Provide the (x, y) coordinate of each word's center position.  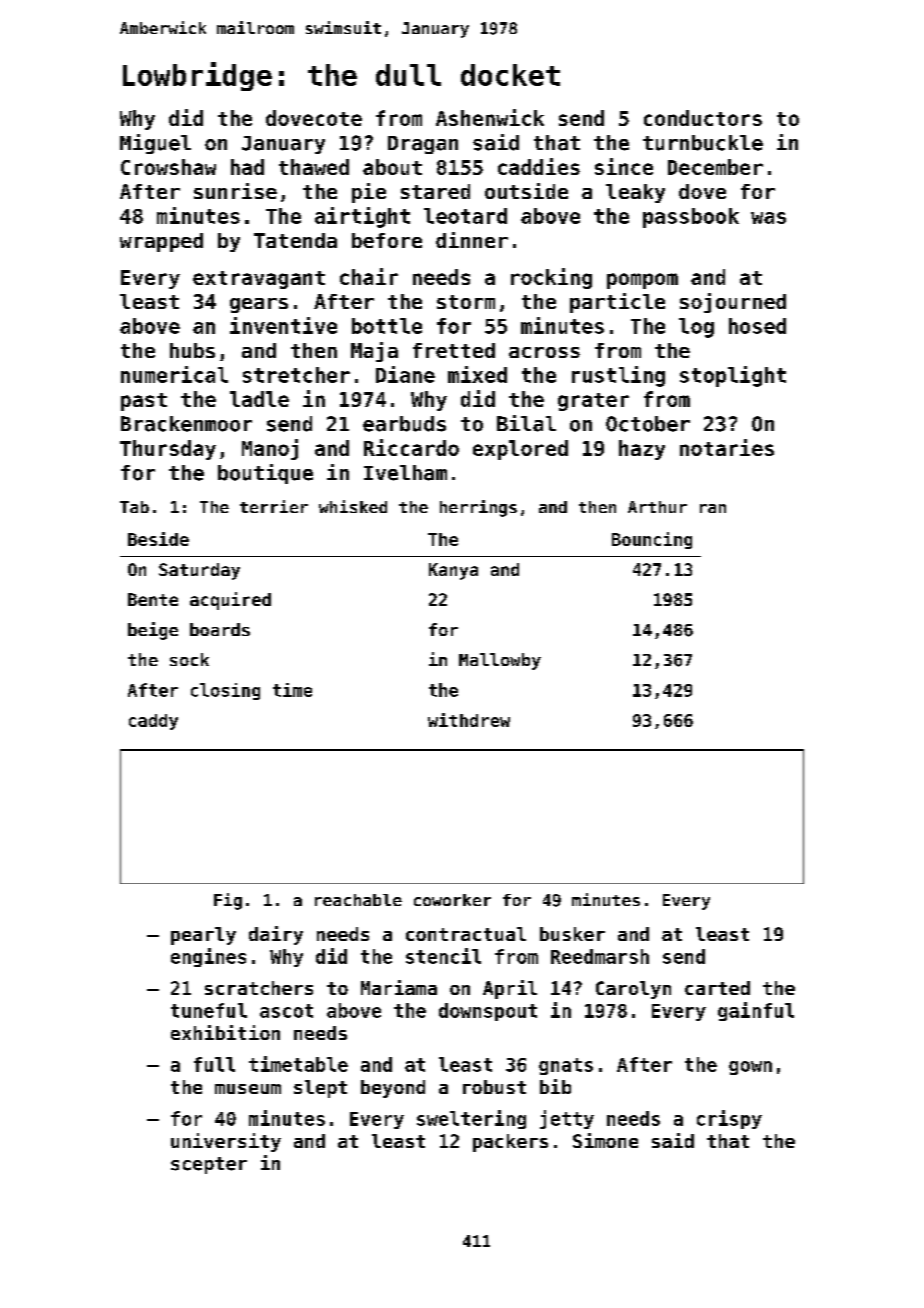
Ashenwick (490, 117)
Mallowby (500, 661)
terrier (274, 506)
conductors (703, 118)
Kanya (453, 571)
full (214, 1064)
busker (572, 934)
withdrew (469, 720)
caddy (153, 722)
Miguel (155, 144)
